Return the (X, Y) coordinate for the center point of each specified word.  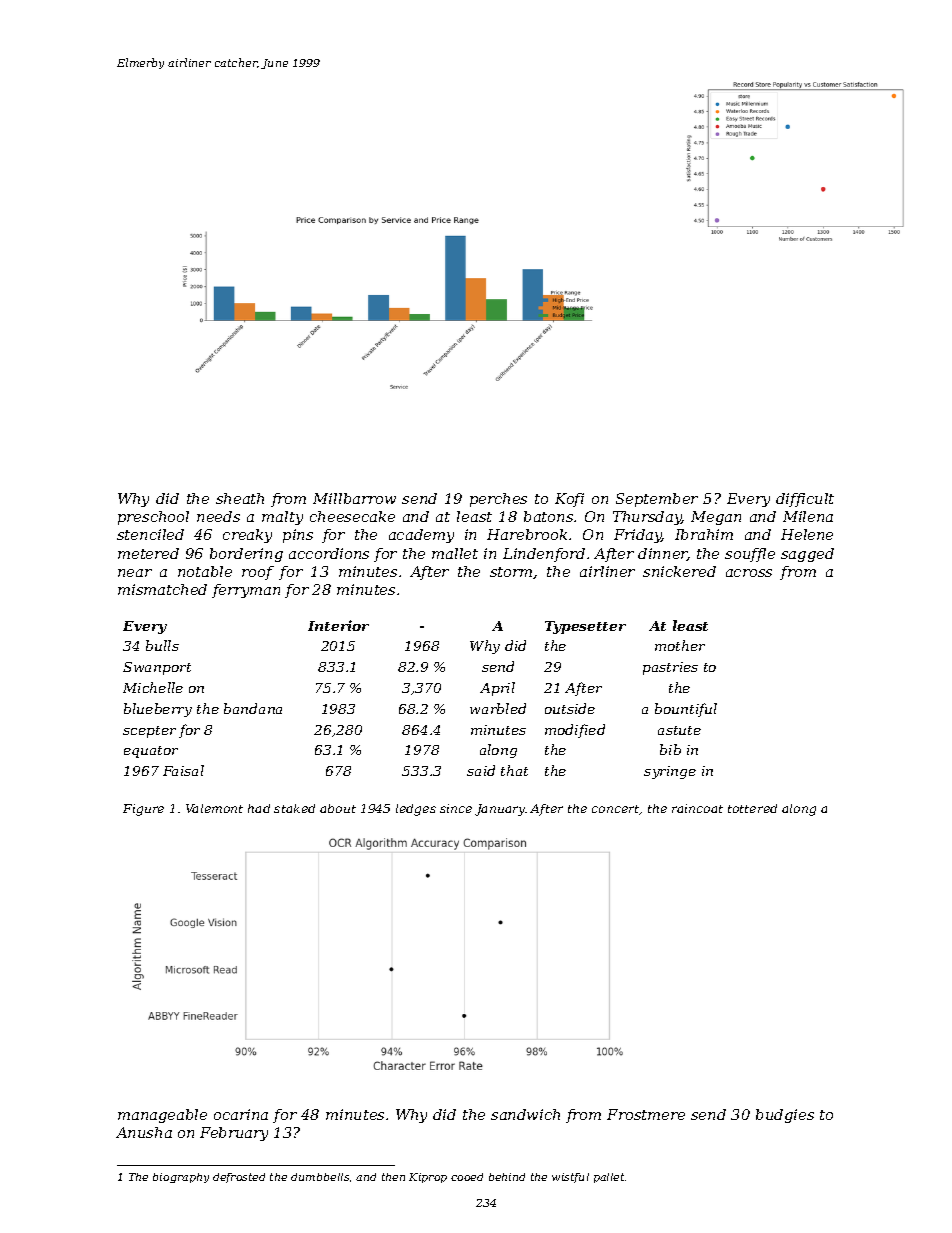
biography (181, 1178)
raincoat (697, 808)
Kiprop (428, 1178)
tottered (752, 808)
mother (680, 645)
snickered (679, 571)
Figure (143, 810)
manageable (162, 1116)
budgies (785, 1116)
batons (548, 516)
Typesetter (585, 627)
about (338, 808)
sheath (240, 498)
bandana (253, 708)
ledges (416, 810)
